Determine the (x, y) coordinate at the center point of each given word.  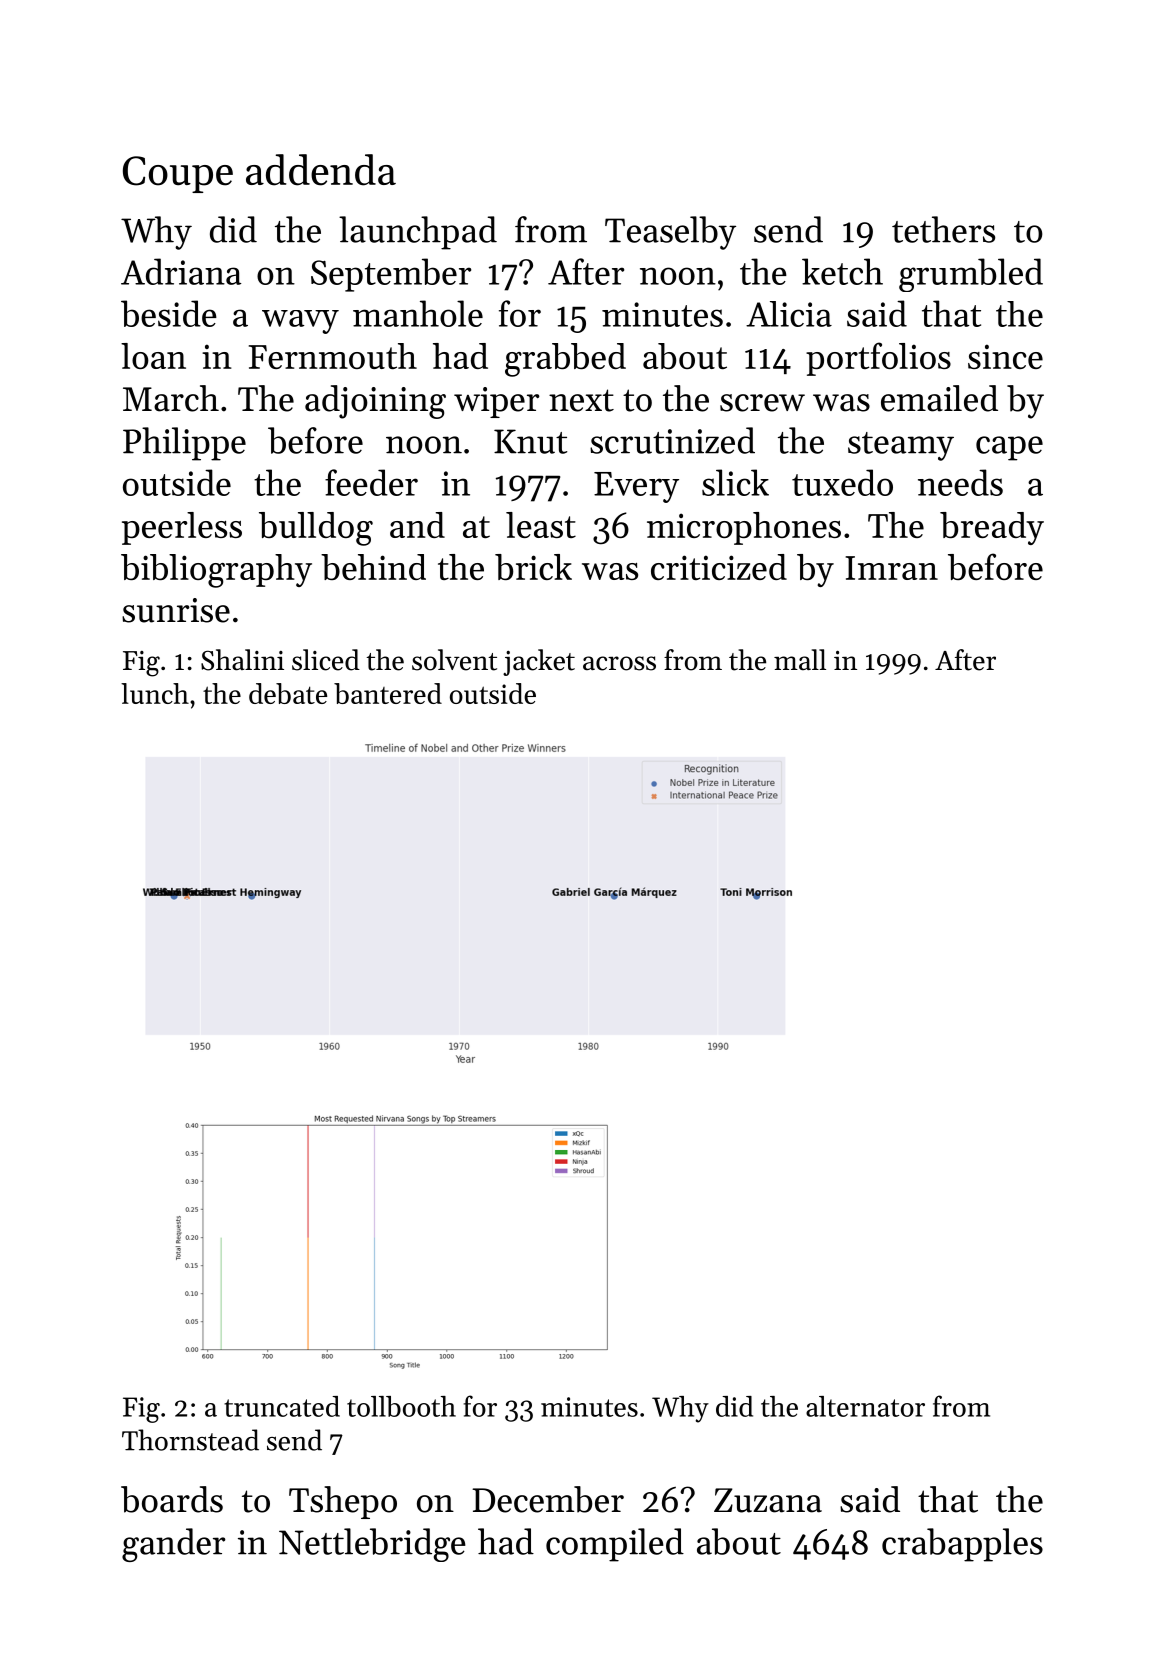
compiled (615, 1545)
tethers (943, 229)
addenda (321, 170)
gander (174, 1545)
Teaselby (670, 233)
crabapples (962, 1545)
